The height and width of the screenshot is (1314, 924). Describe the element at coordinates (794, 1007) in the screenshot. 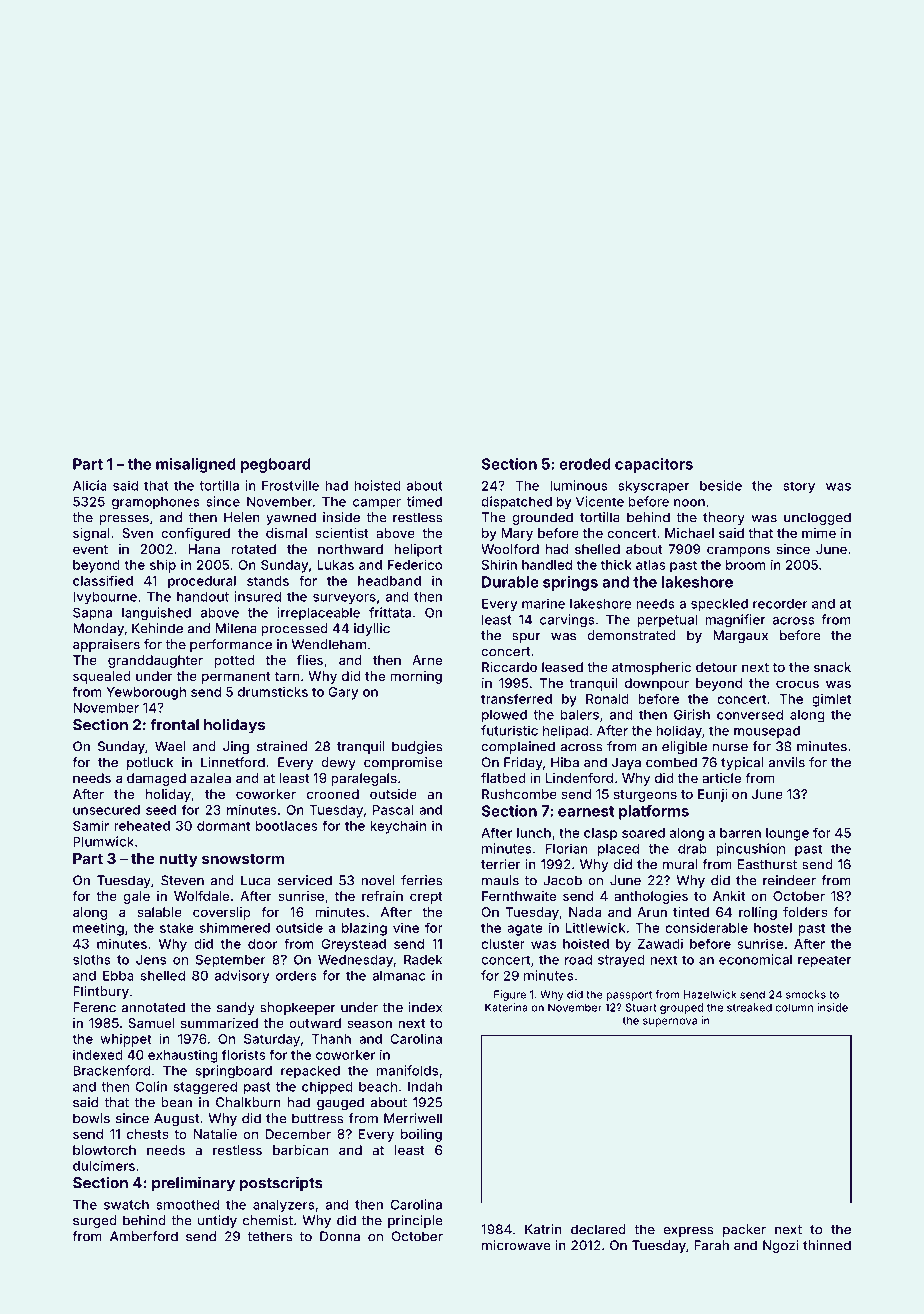

I see `column` at that location.
